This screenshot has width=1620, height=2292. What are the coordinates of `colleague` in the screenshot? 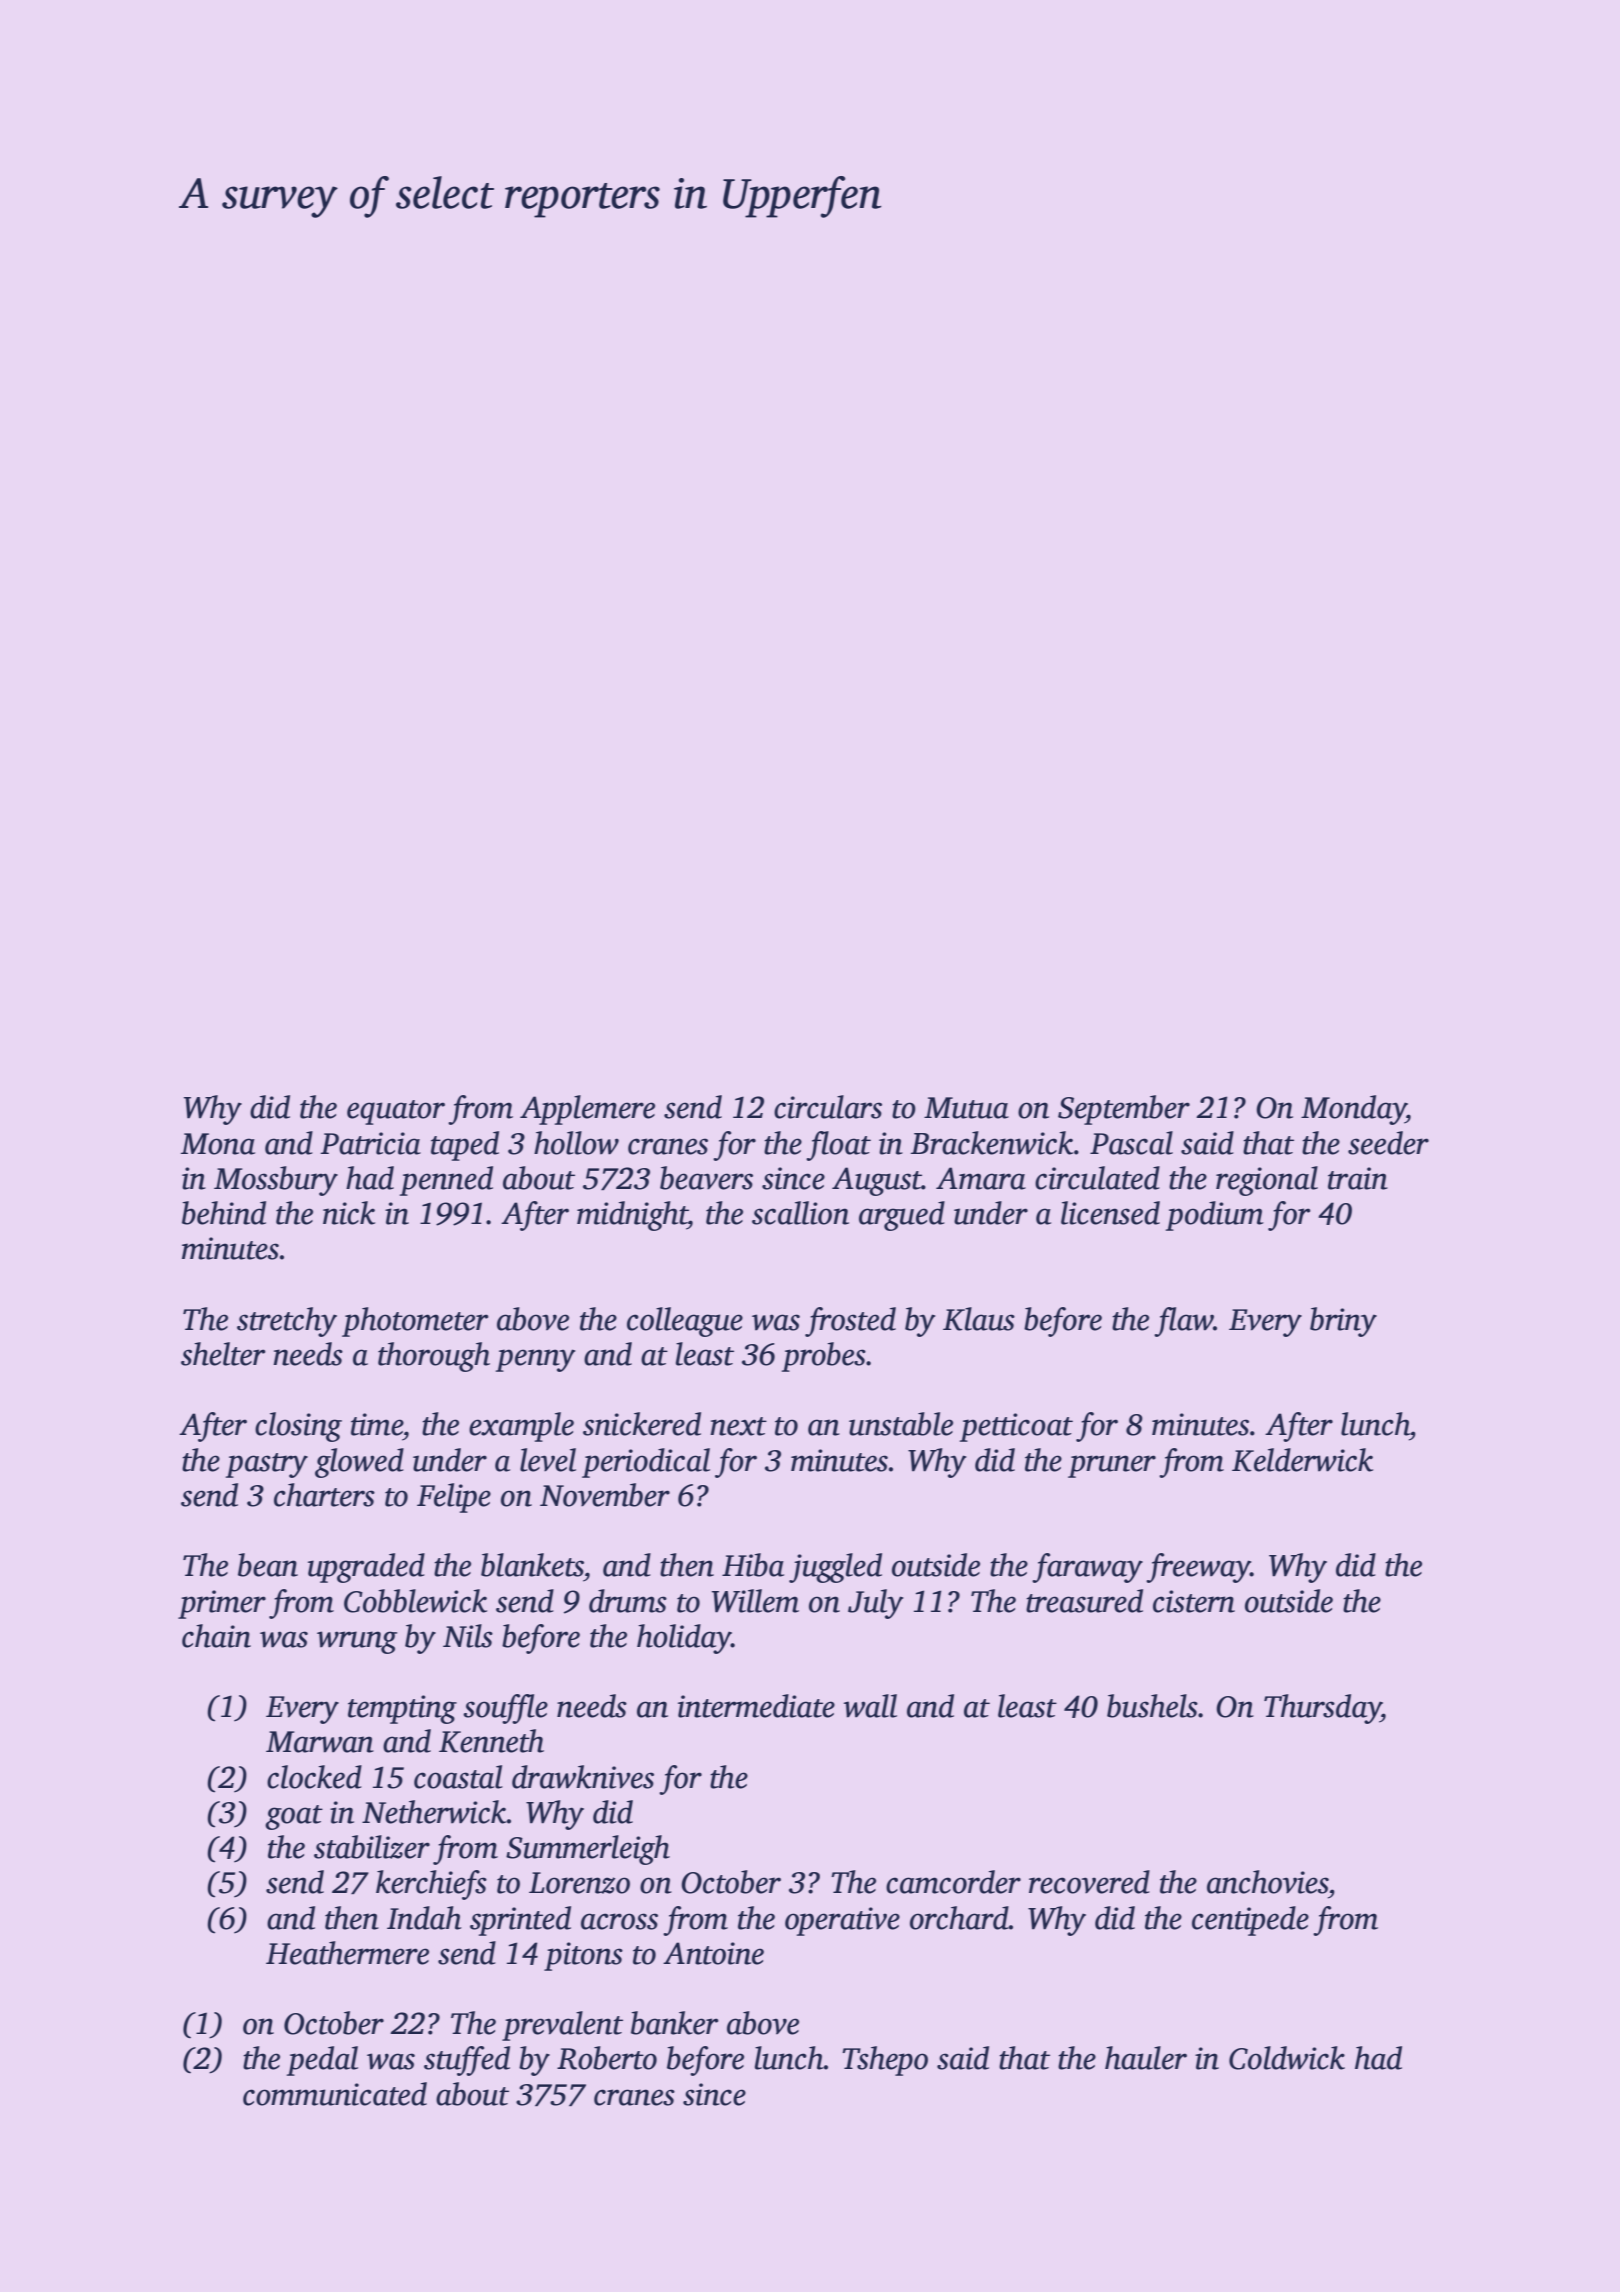 It's located at (685, 1322).
